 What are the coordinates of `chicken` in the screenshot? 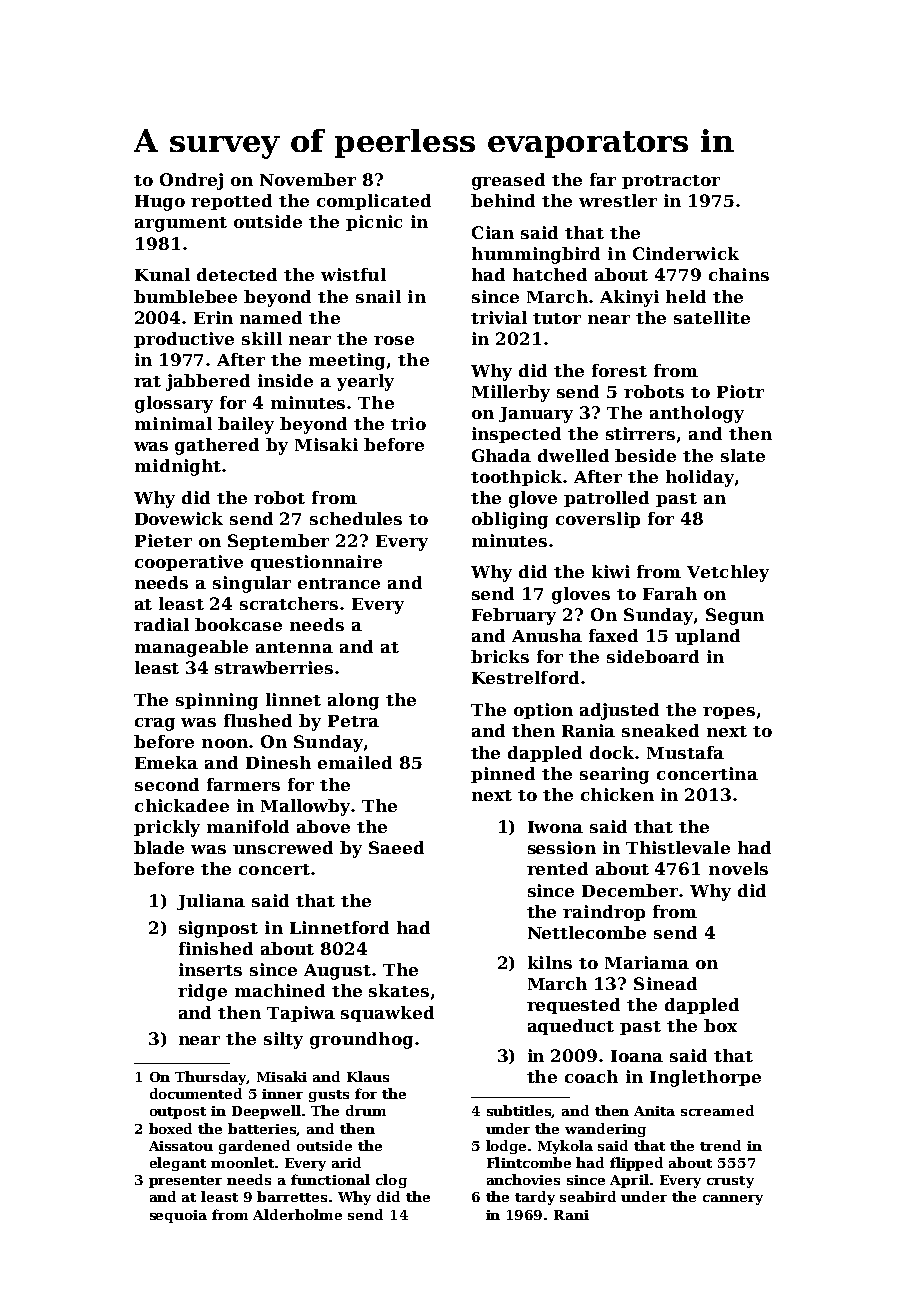 It's located at (617, 794).
